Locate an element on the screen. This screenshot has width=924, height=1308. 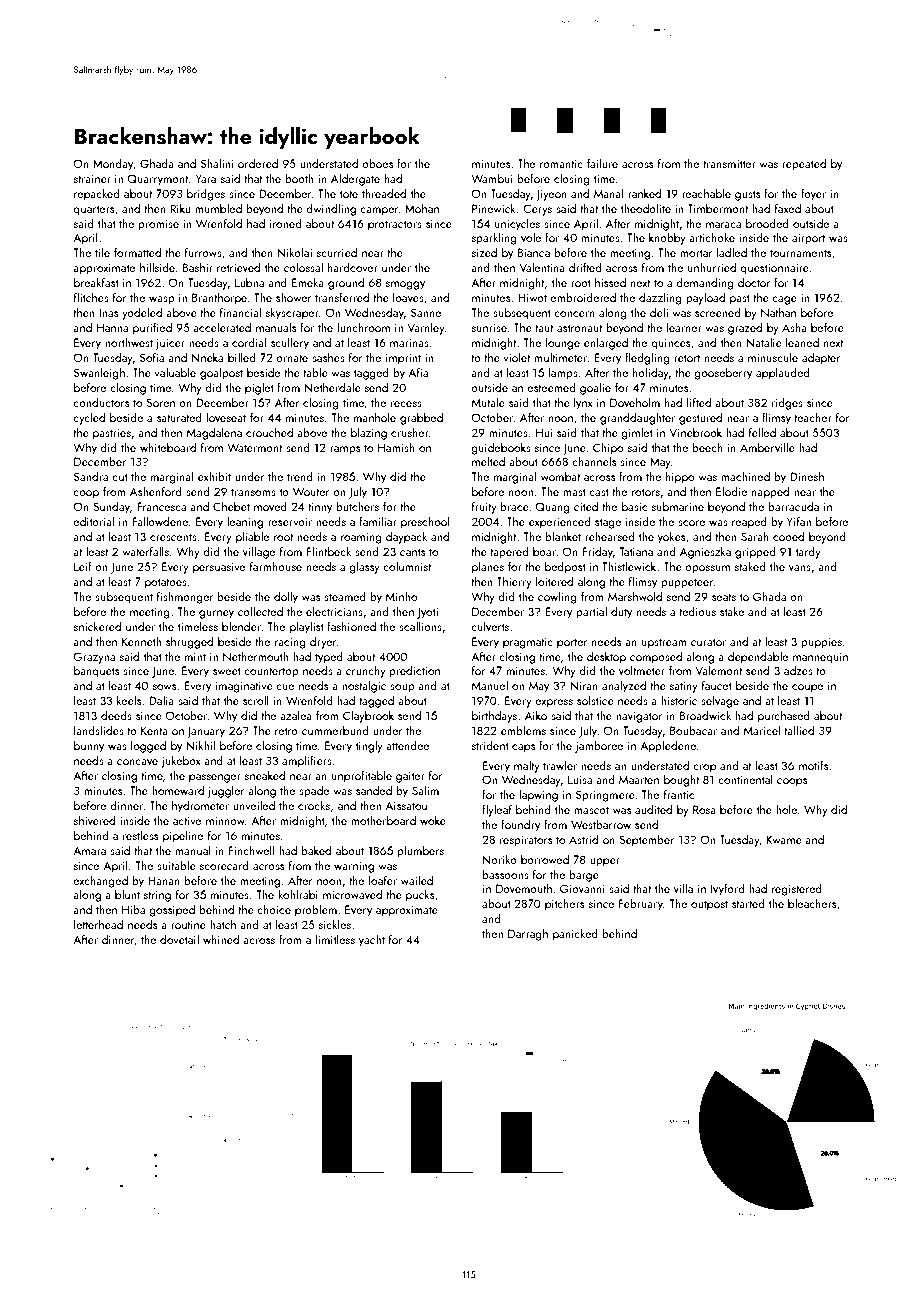
puppies is located at coordinates (821, 643).
